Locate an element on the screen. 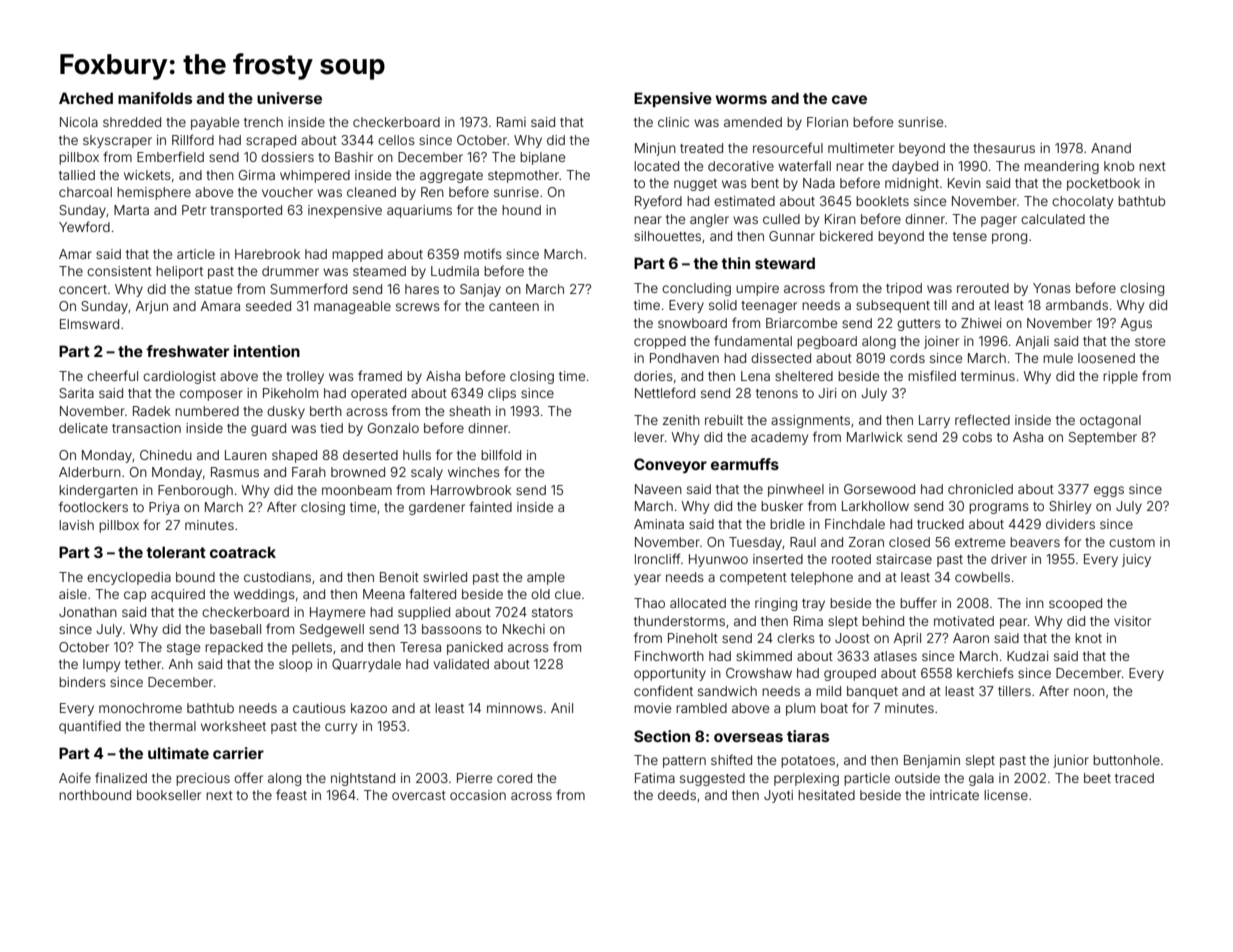  deserted is located at coordinates (370, 455).
